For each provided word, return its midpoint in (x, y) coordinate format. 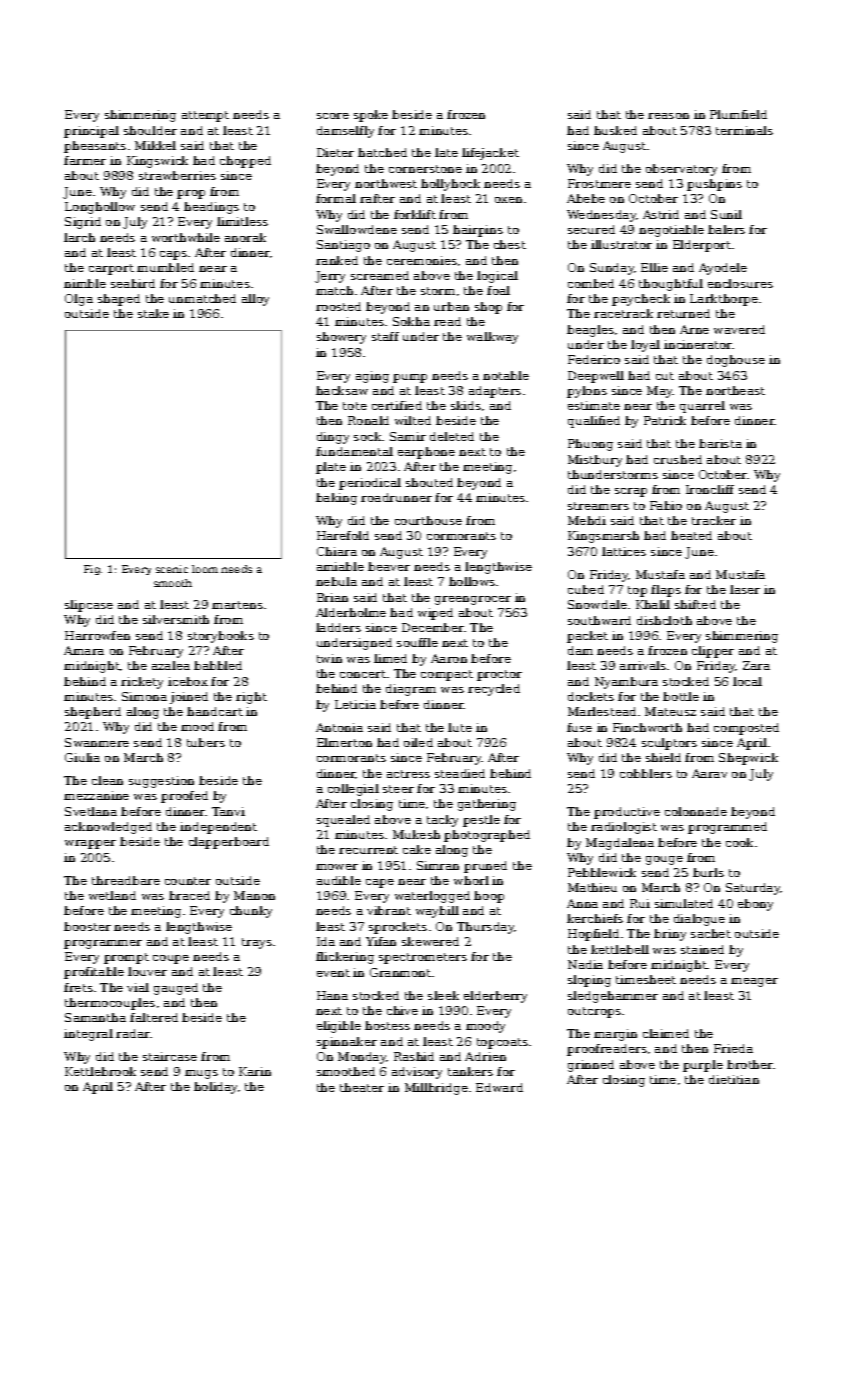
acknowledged (108, 828)
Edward (499, 1087)
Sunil (726, 214)
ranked (337, 260)
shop (488, 308)
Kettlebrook (100, 1071)
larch (79, 237)
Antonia (339, 727)
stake (153, 313)
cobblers (646, 773)
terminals (744, 130)
